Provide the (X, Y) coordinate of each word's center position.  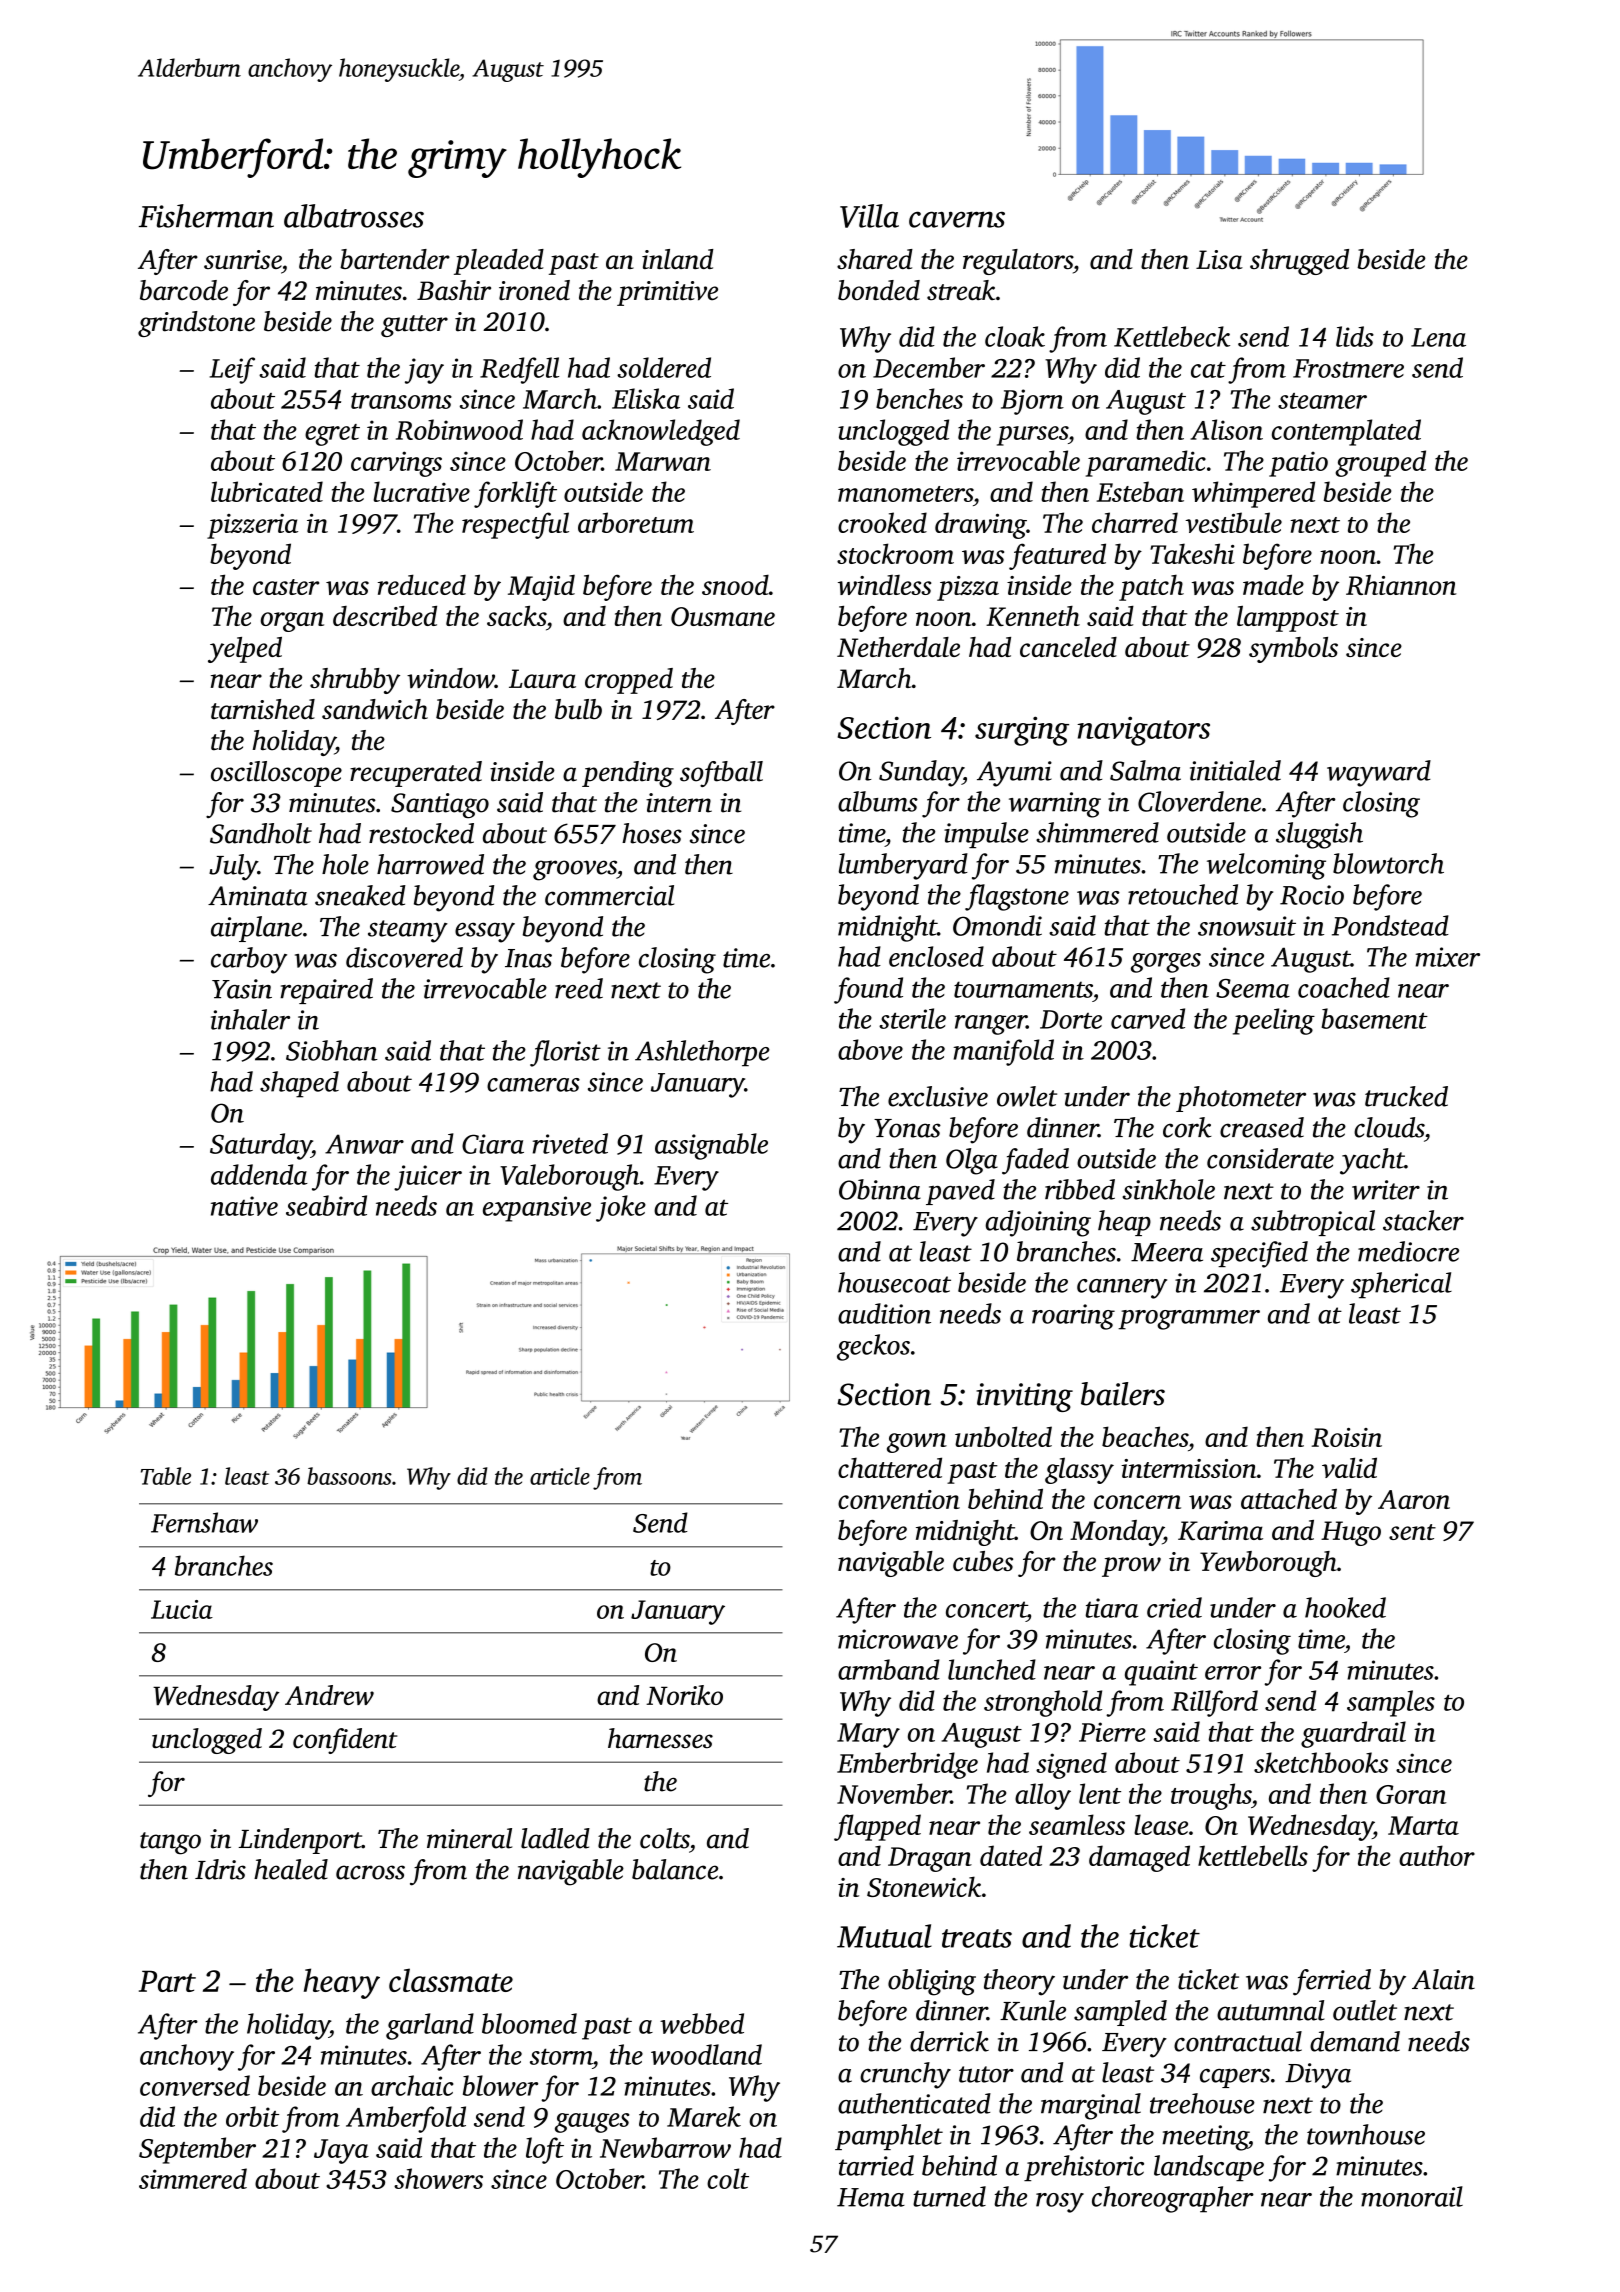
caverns (957, 219)
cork (1187, 1127)
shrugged (1299, 262)
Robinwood (459, 429)
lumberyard (903, 866)
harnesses (660, 1738)
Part (167, 1981)
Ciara (493, 1144)
